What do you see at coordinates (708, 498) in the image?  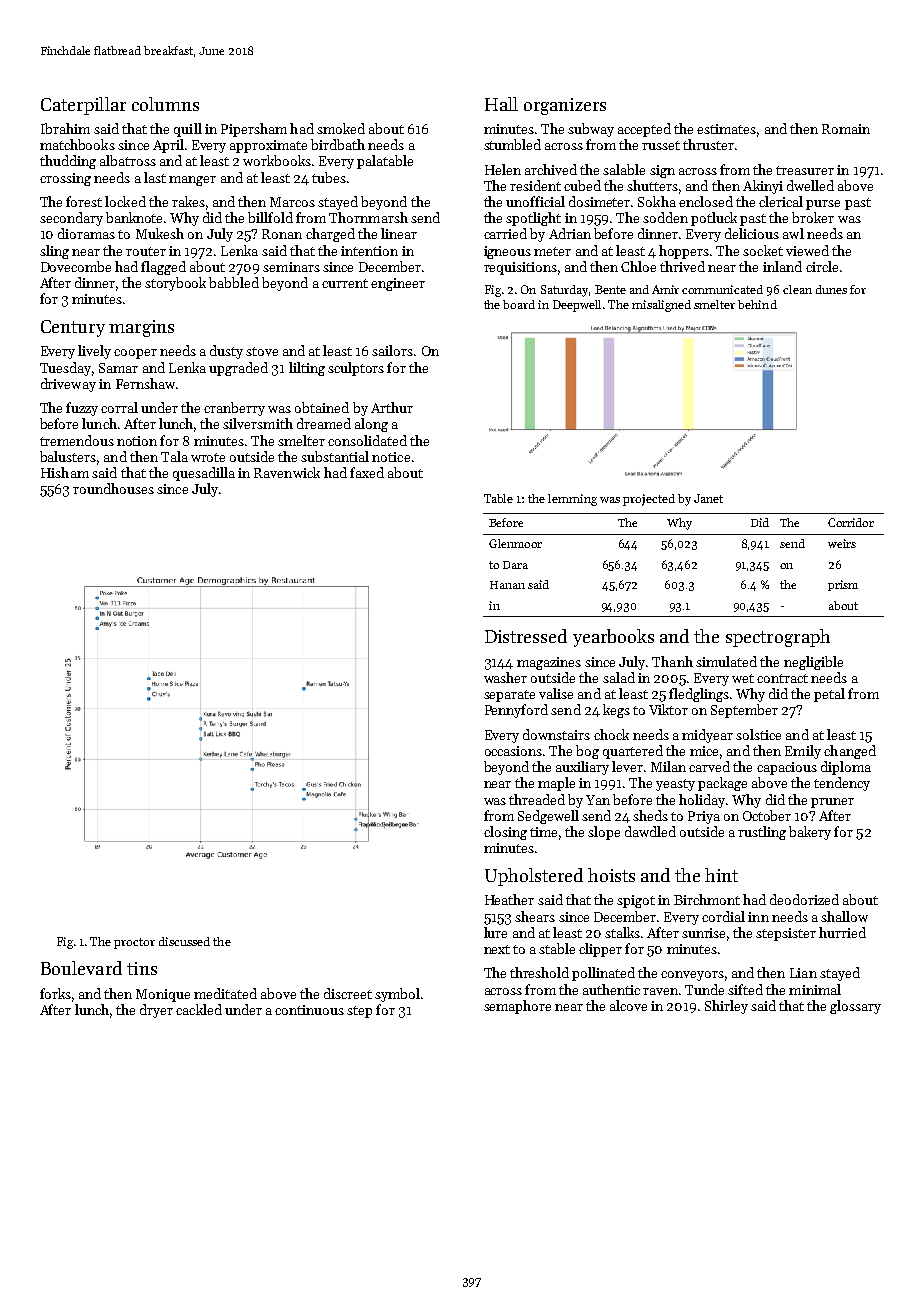 I see `Janet` at bounding box center [708, 498].
